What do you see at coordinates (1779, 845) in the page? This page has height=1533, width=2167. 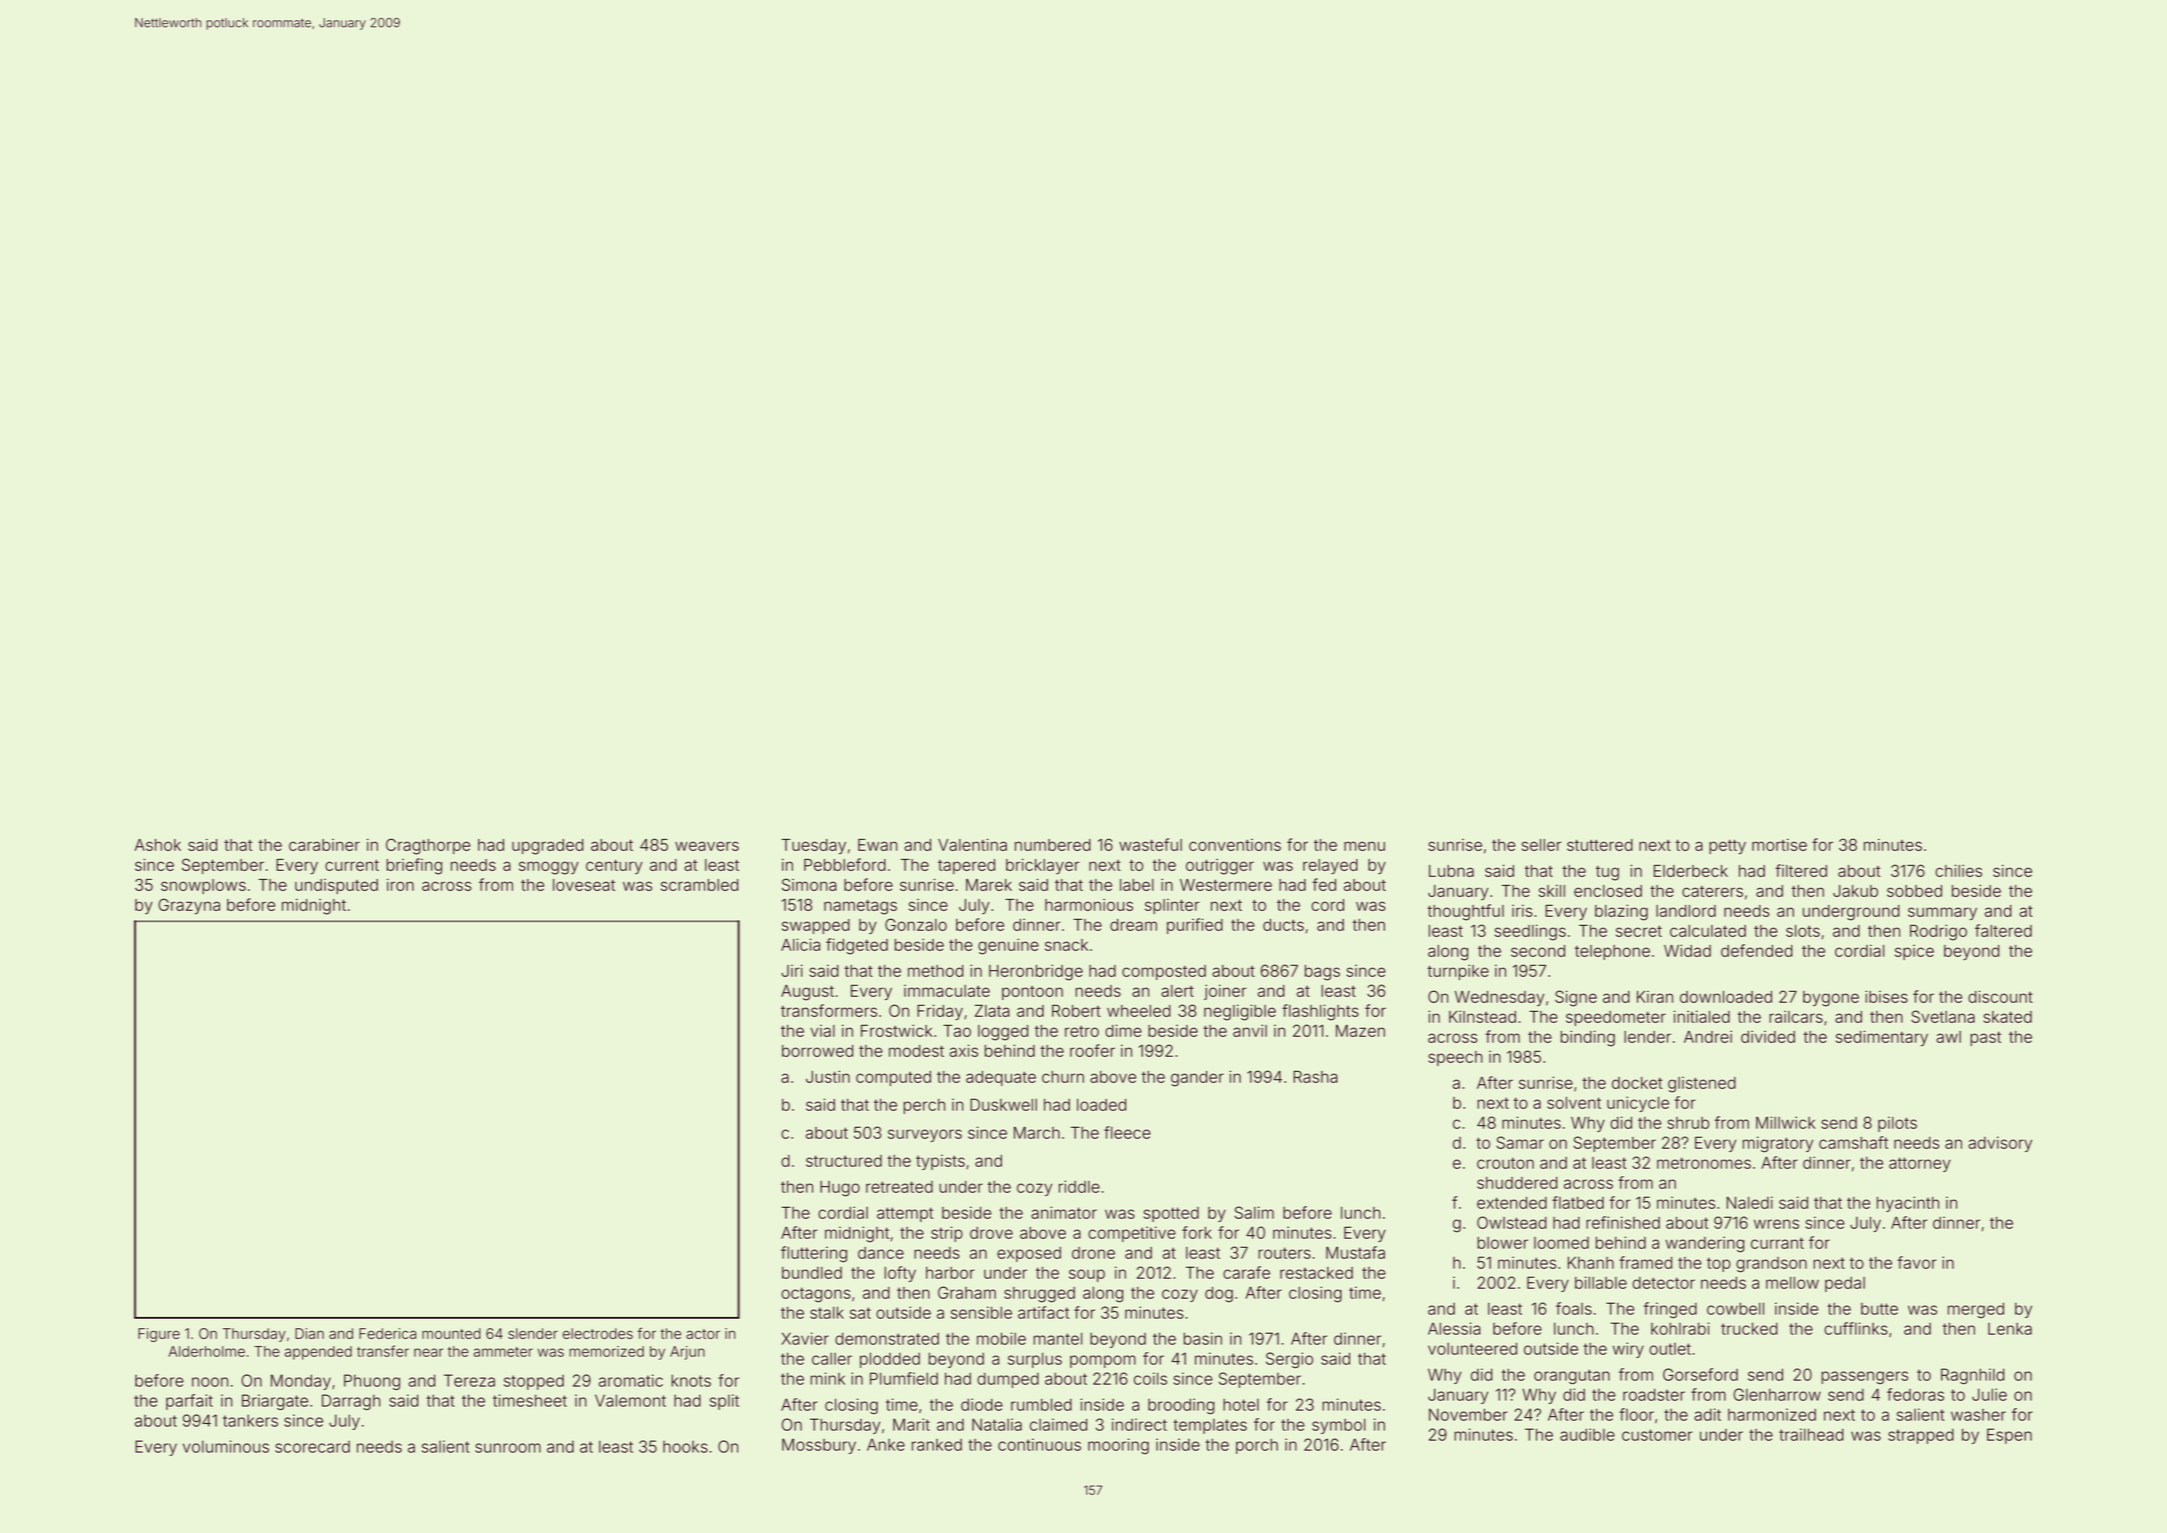 I see `mortise` at bounding box center [1779, 845].
